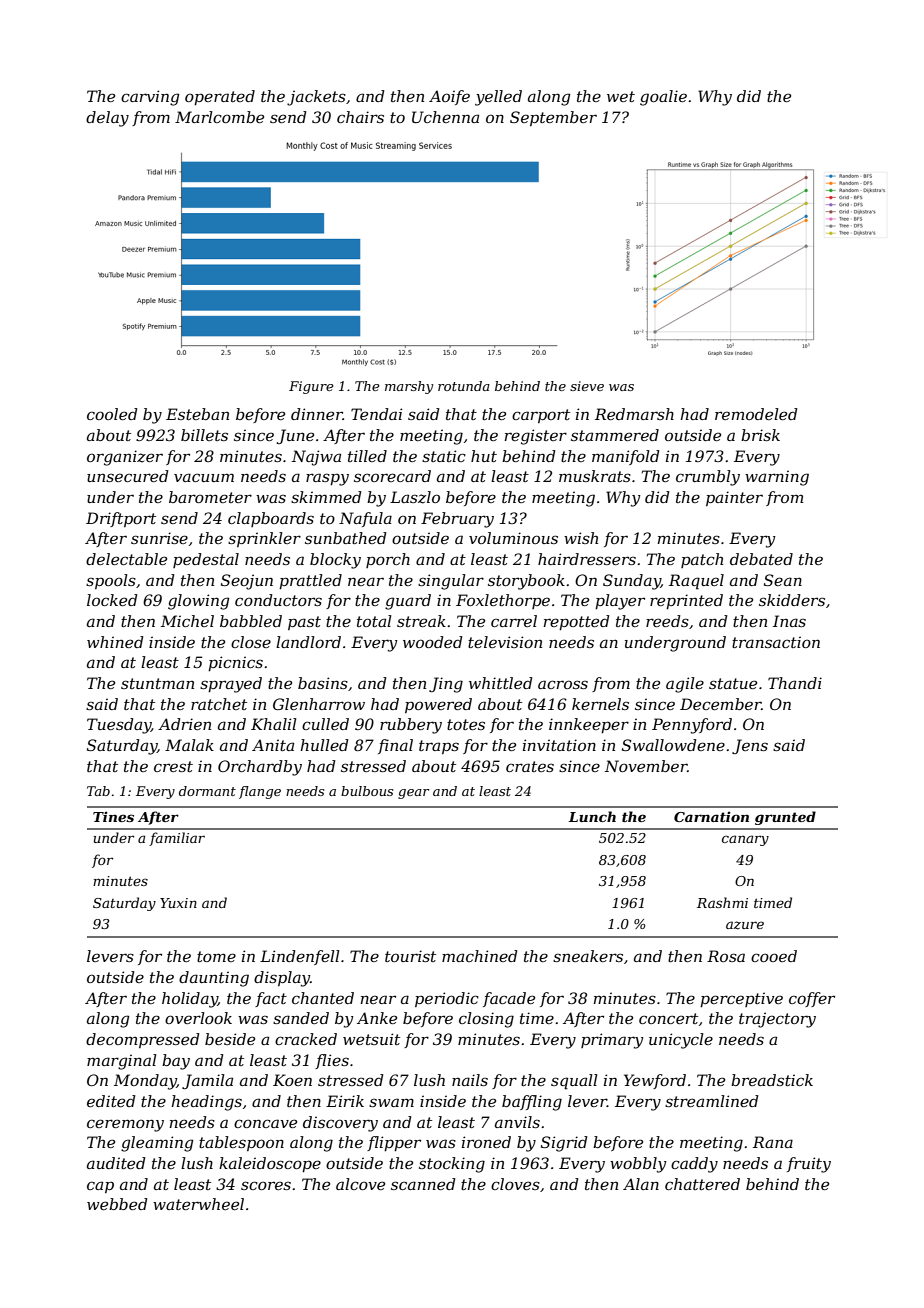 The height and width of the screenshot is (1308, 924). I want to click on Uchenna, so click(445, 117).
